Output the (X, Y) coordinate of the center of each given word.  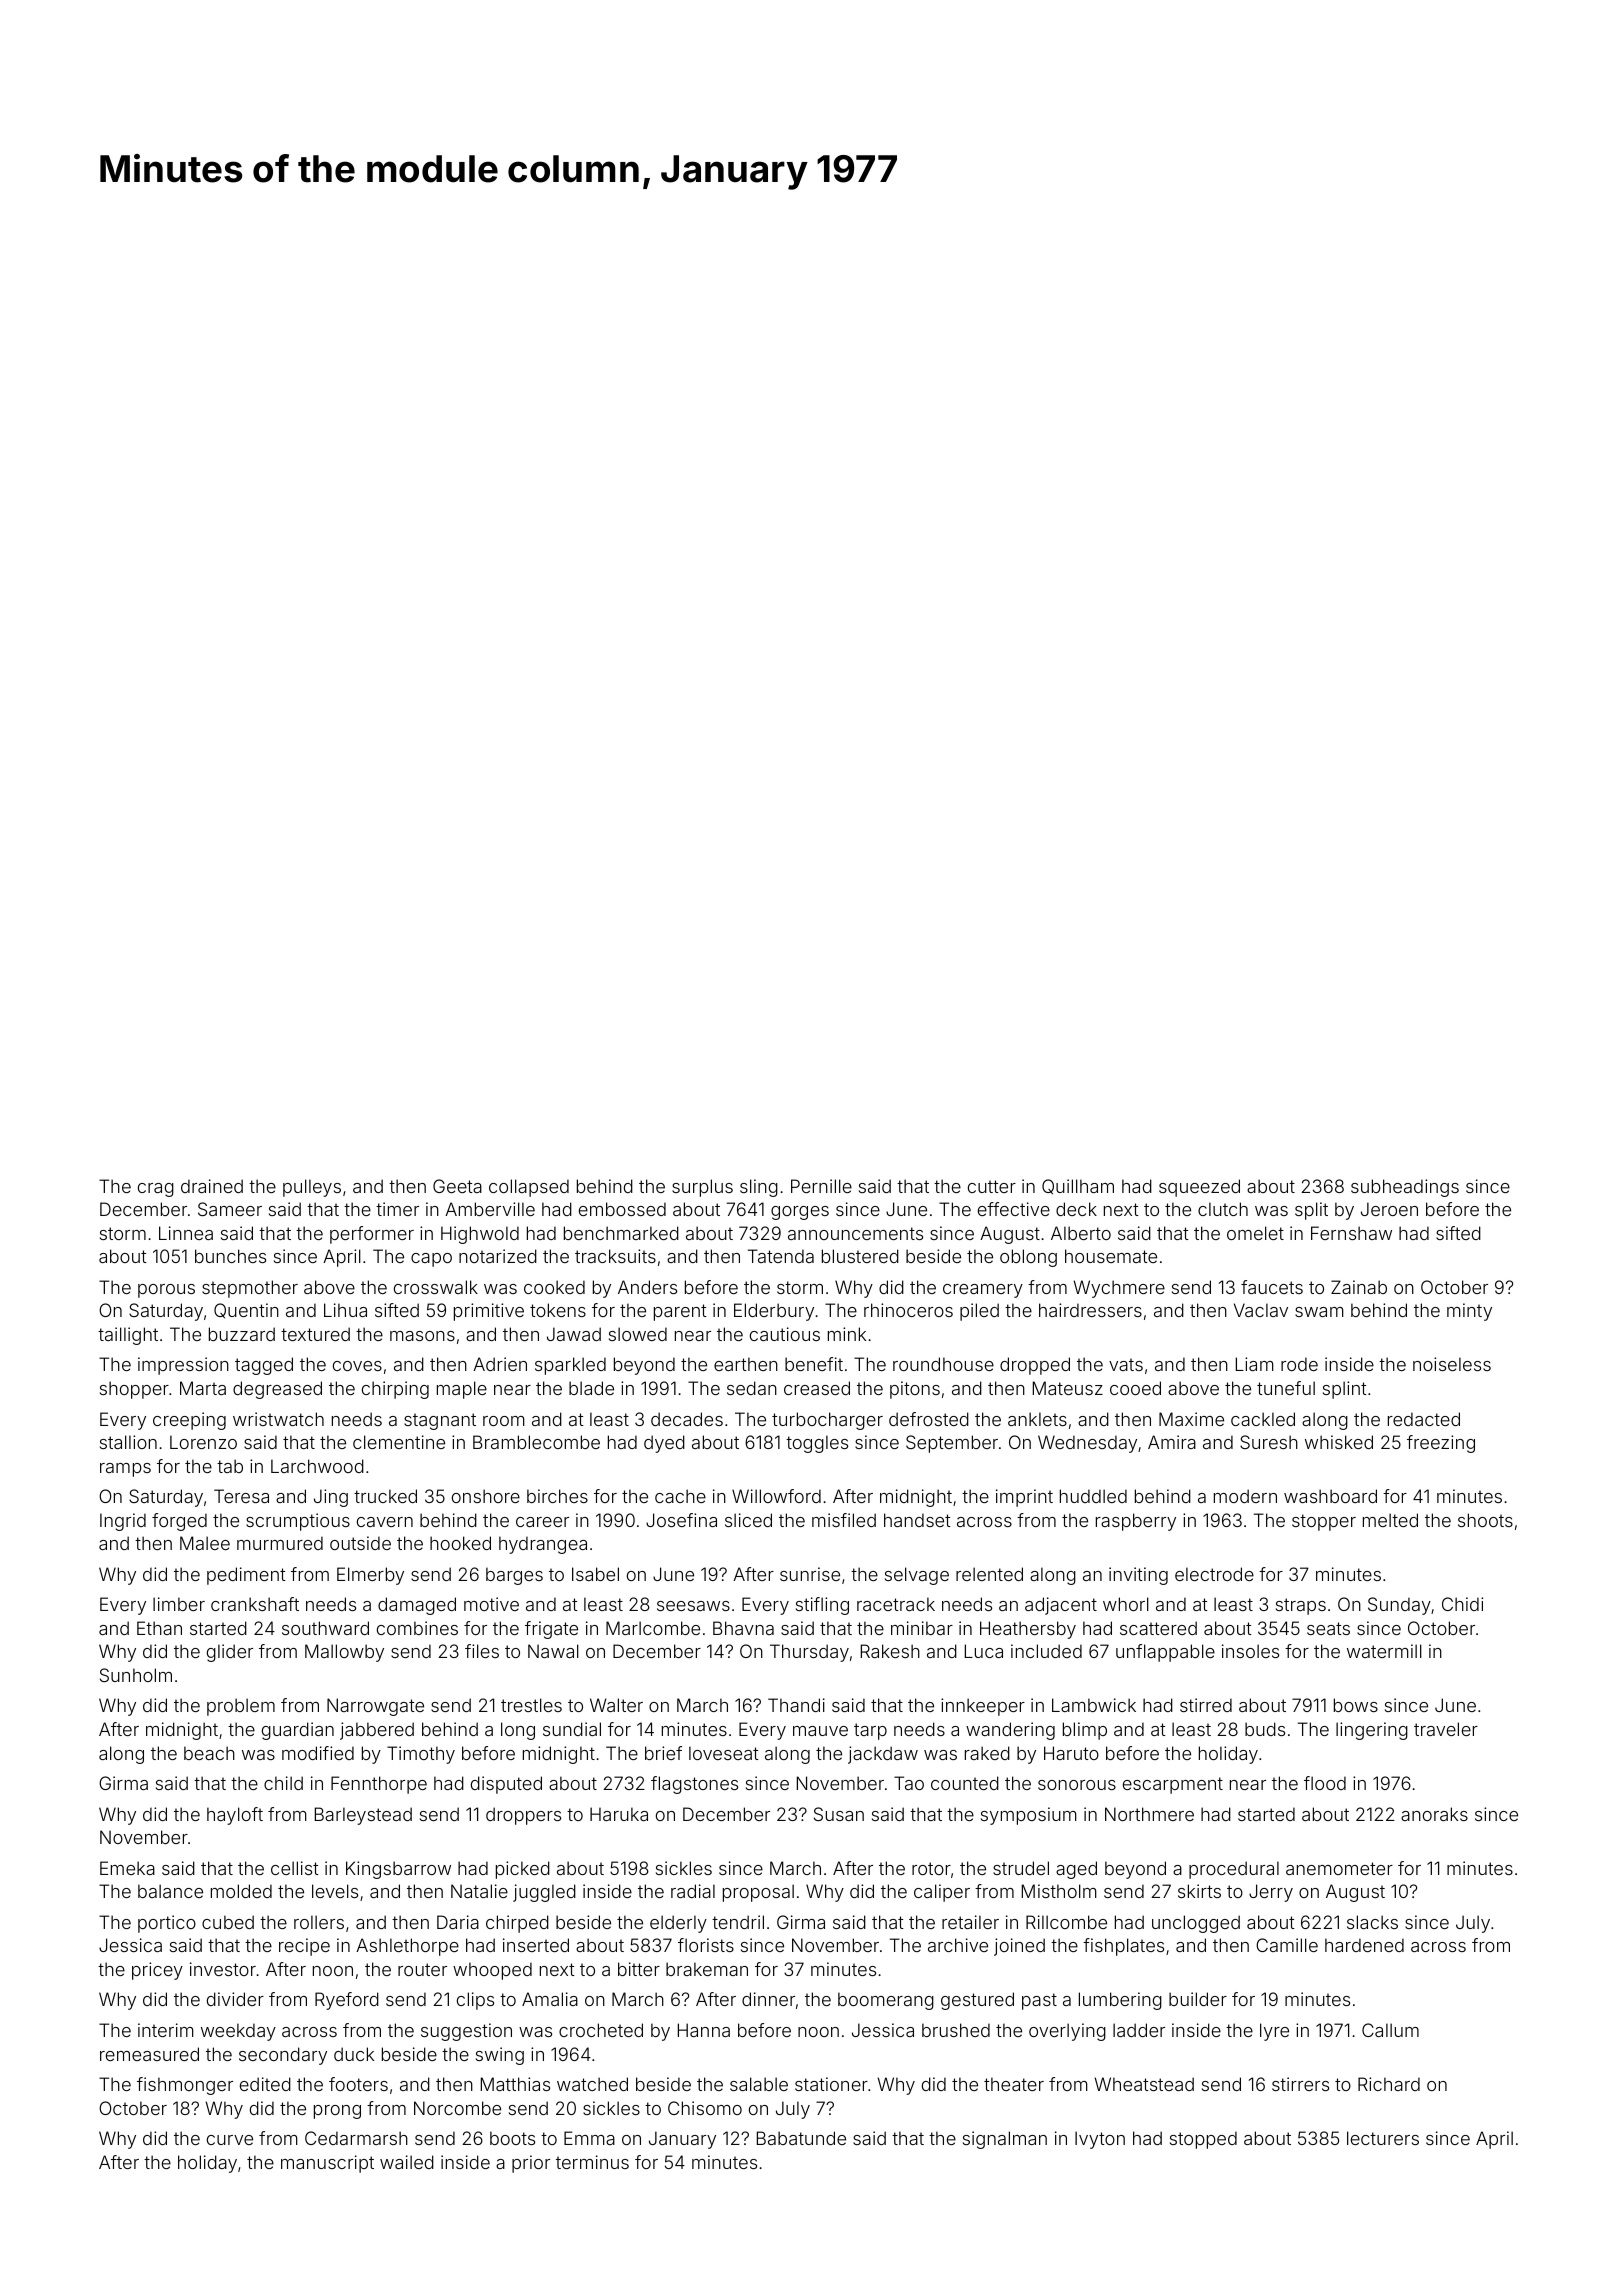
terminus (592, 2162)
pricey (157, 1971)
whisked (1339, 1442)
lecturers (1383, 2138)
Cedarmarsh (356, 2138)
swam (1319, 1312)
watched (592, 2084)
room (504, 1421)
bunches (230, 1256)
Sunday (1399, 1606)
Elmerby (370, 1576)
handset (917, 1520)
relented (989, 1574)
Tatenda (781, 1256)
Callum (1390, 2030)
